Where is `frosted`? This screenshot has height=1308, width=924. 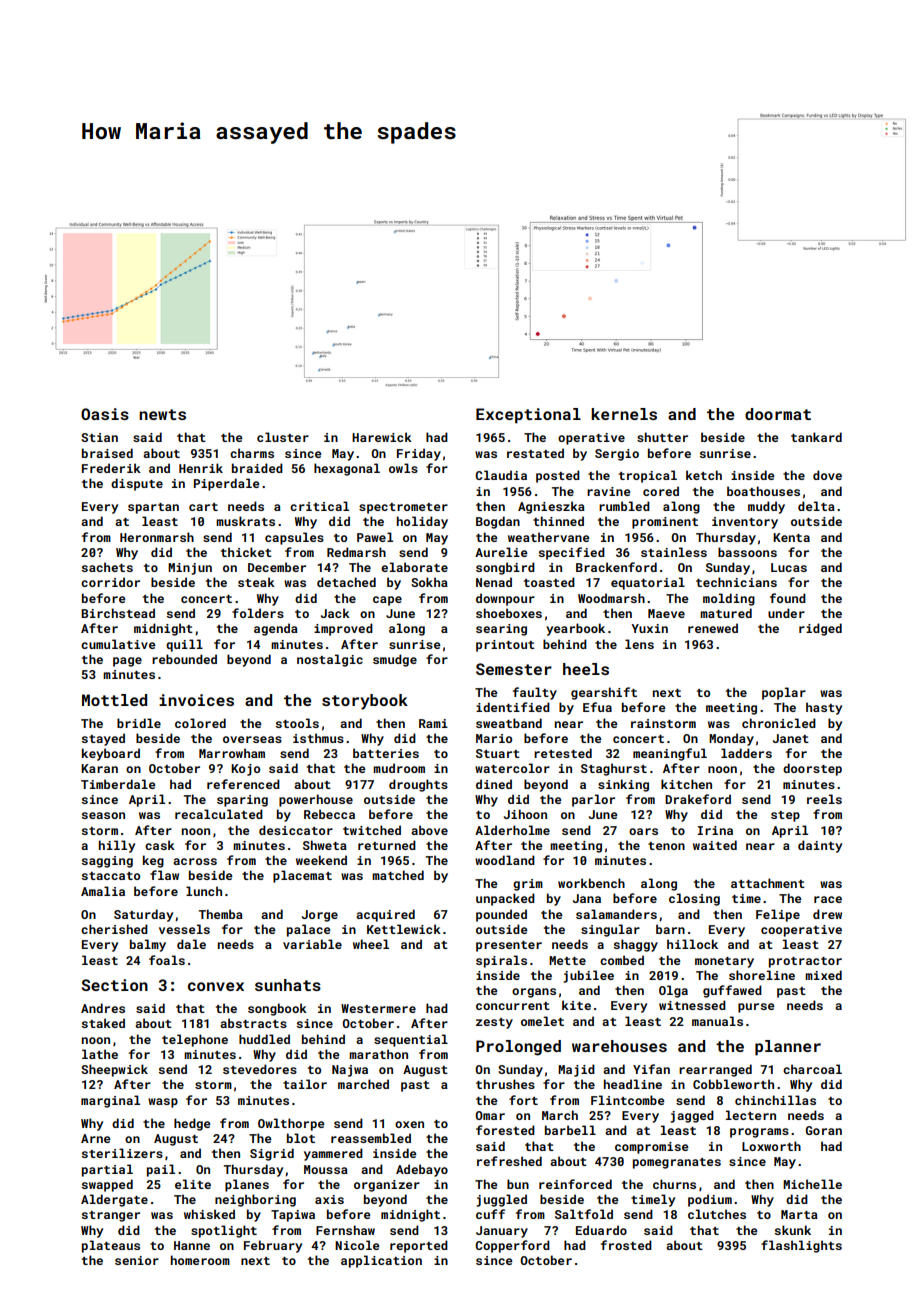
frosted is located at coordinates (626, 1245).
